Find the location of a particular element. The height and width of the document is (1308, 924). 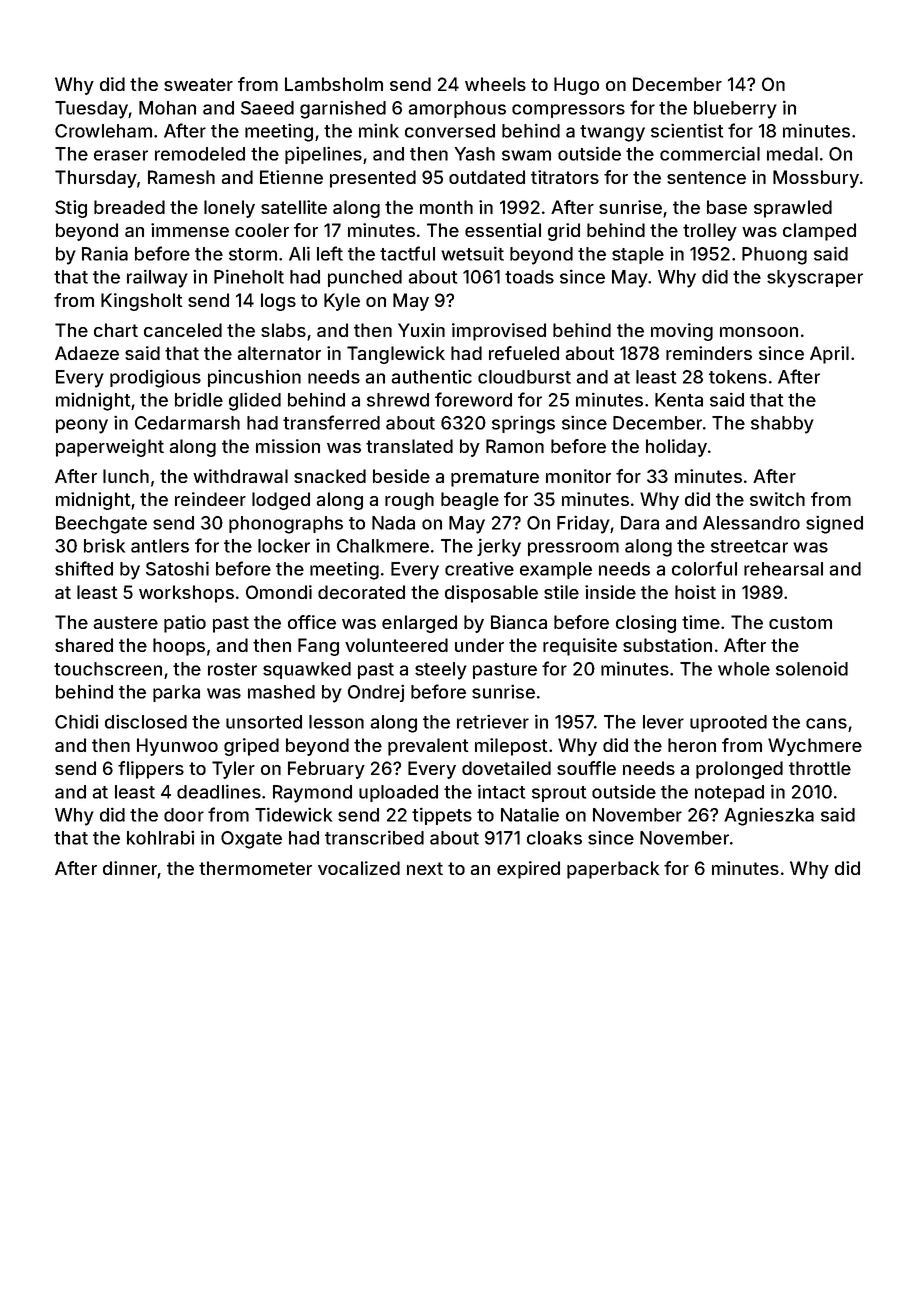

dinner is located at coordinates (130, 869).
